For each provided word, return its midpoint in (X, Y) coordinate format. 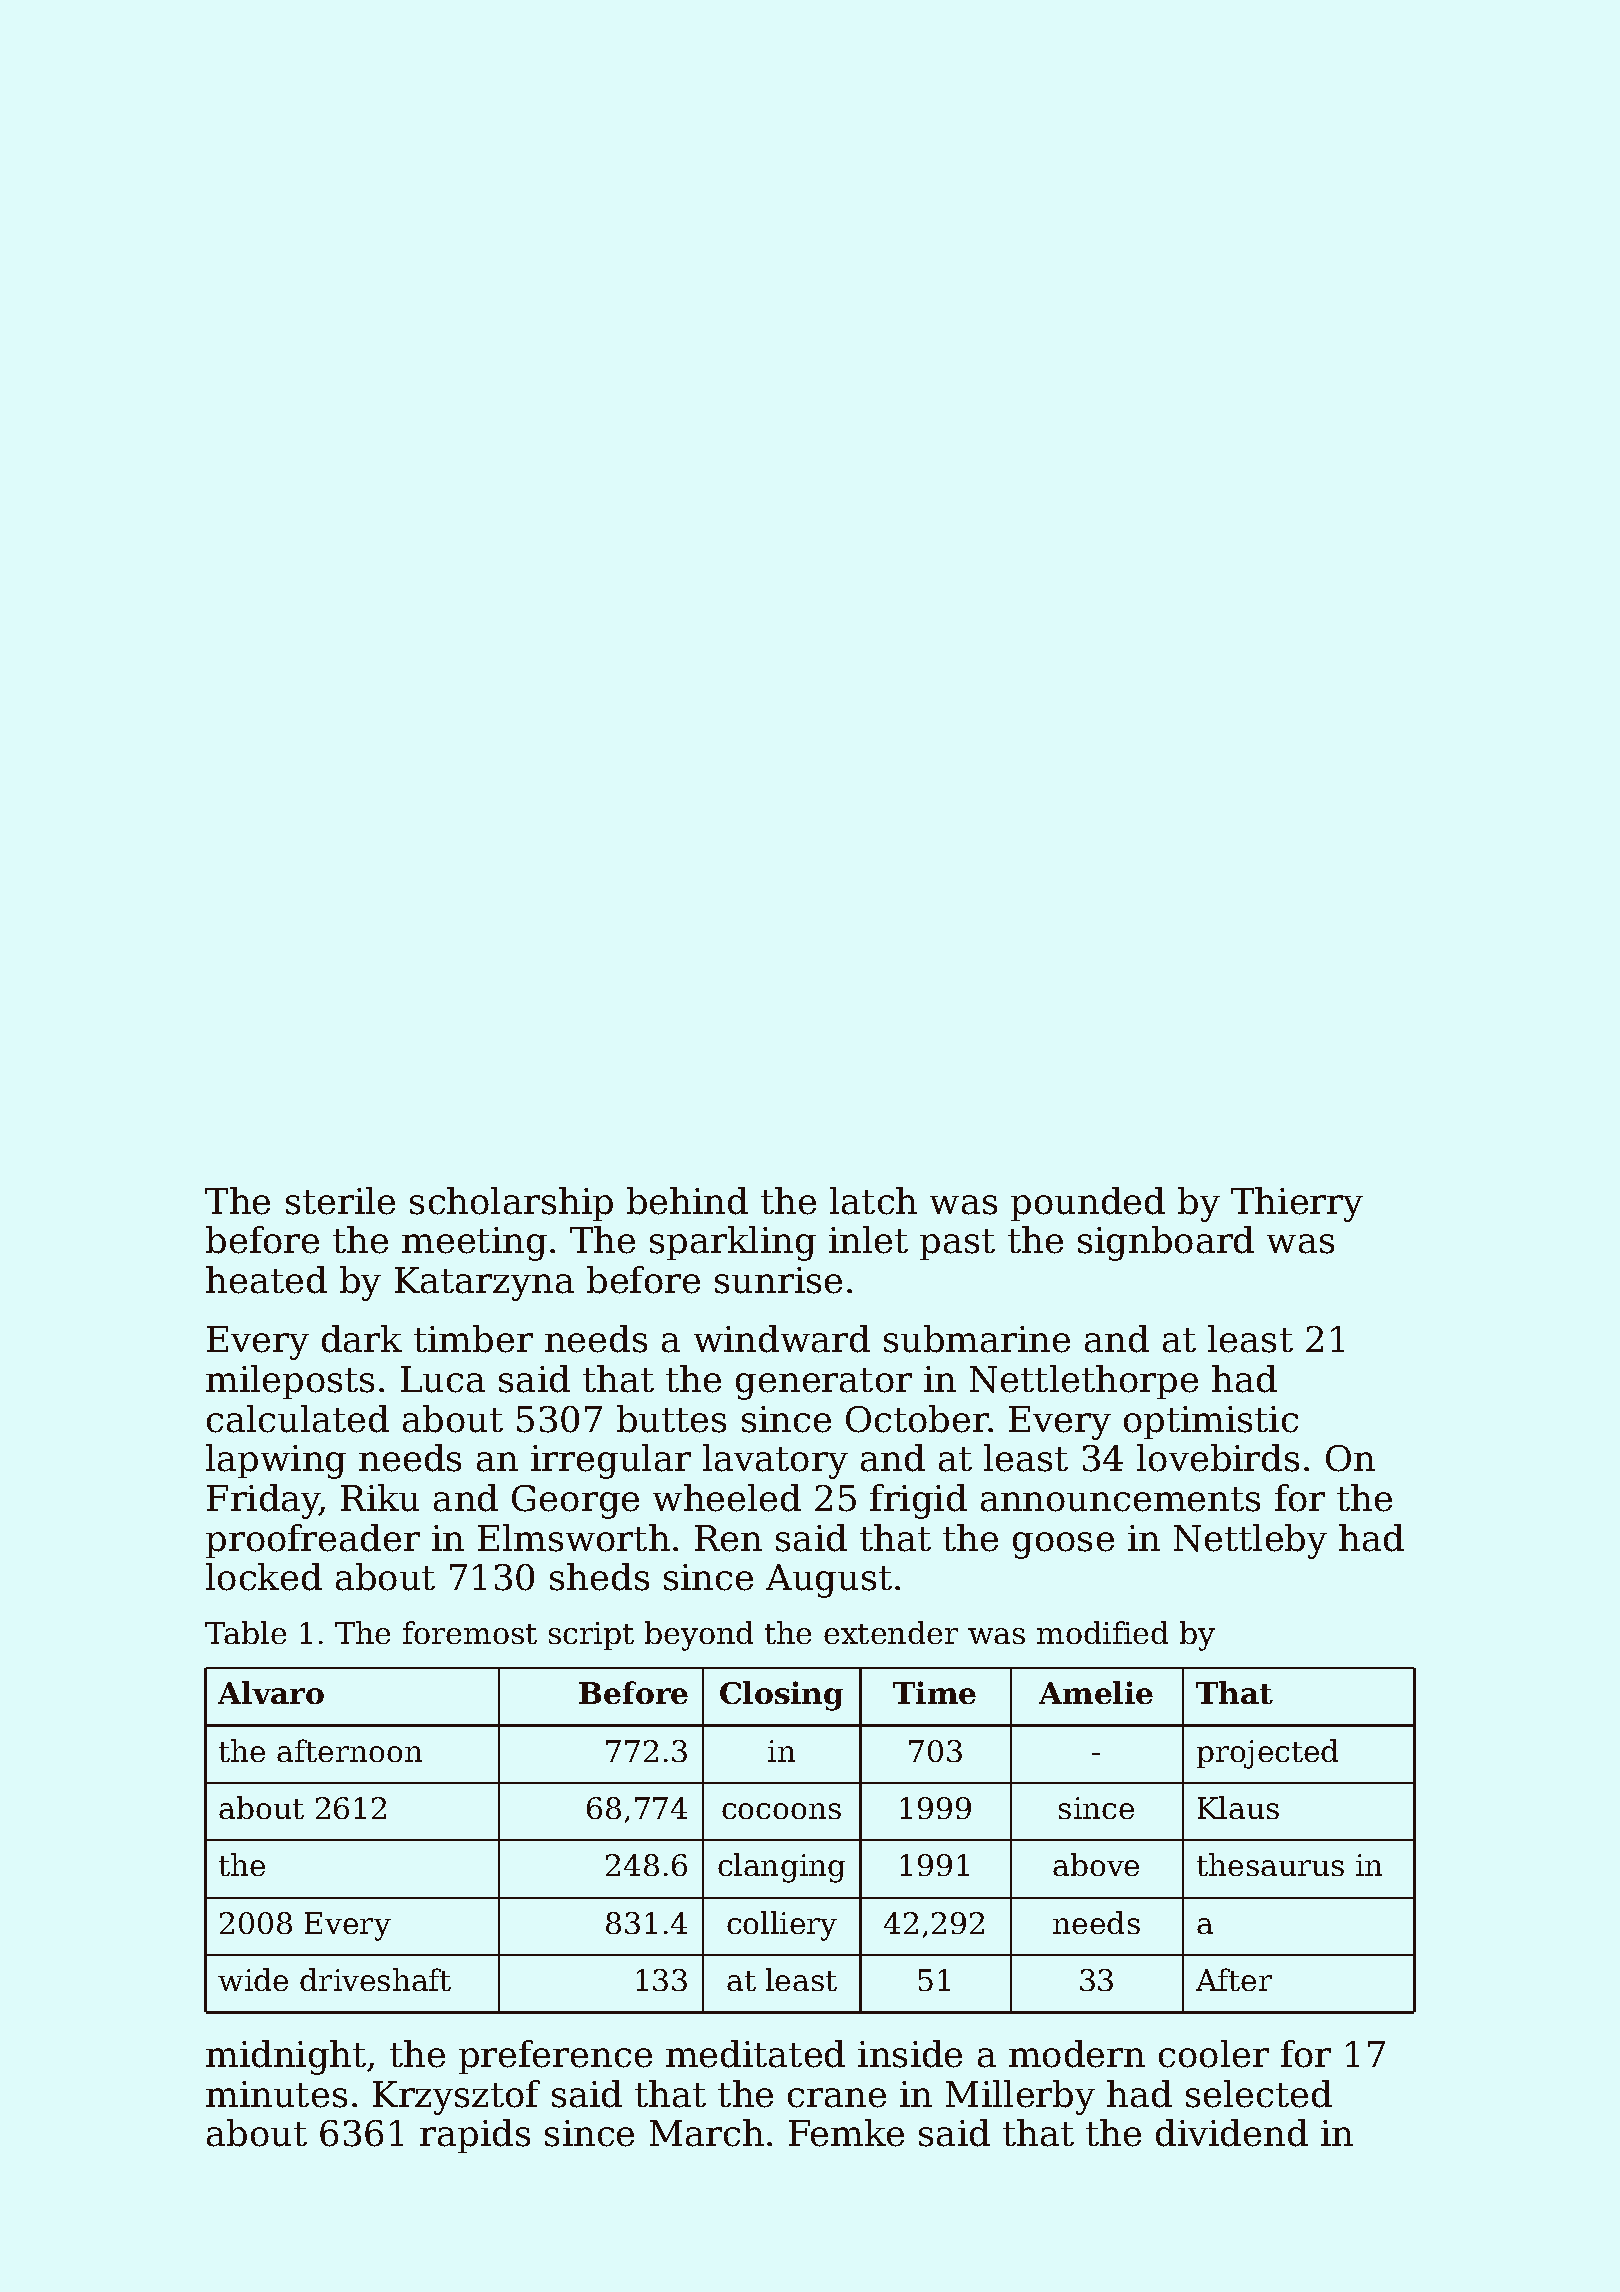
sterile (340, 1201)
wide (253, 1979)
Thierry (1297, 1204)
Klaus (1238, 1807)
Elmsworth (574, 1538)
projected (1267, 1754)
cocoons (781, 1811)
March (707, 2133)
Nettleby (1250, 1541)
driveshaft (375, 1979)
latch (873, 1201)
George (575, 1502)
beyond (699, 1636)
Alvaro (271, 1692)
